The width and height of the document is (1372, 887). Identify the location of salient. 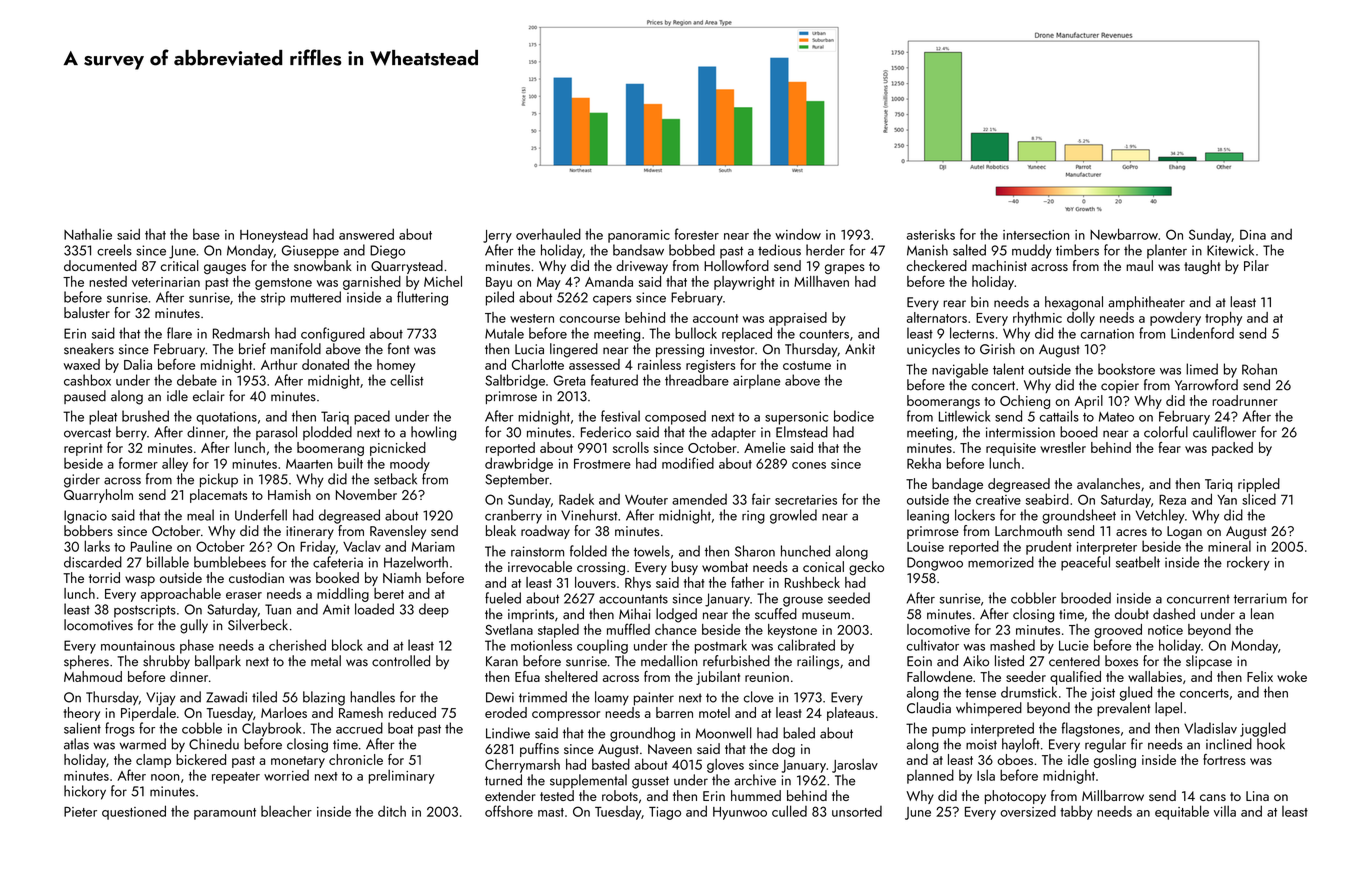
(82, 728).
